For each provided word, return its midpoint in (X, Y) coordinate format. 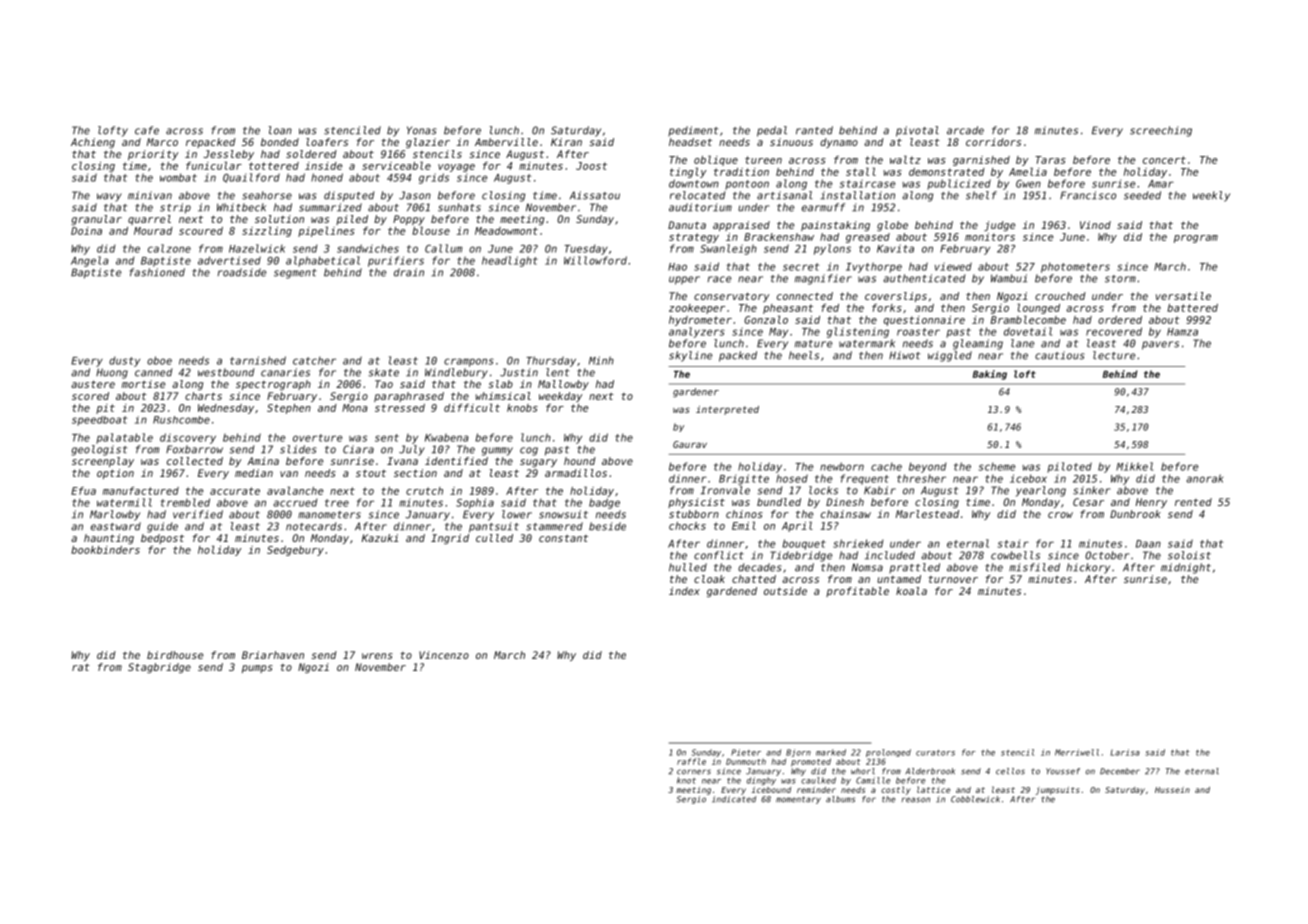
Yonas (421, 130)
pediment (693, 131)
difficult (472, 407)
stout (371, 473)
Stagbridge (159, 668)
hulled (688, 567)
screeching (1161, 131)
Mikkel (1134, 466)
